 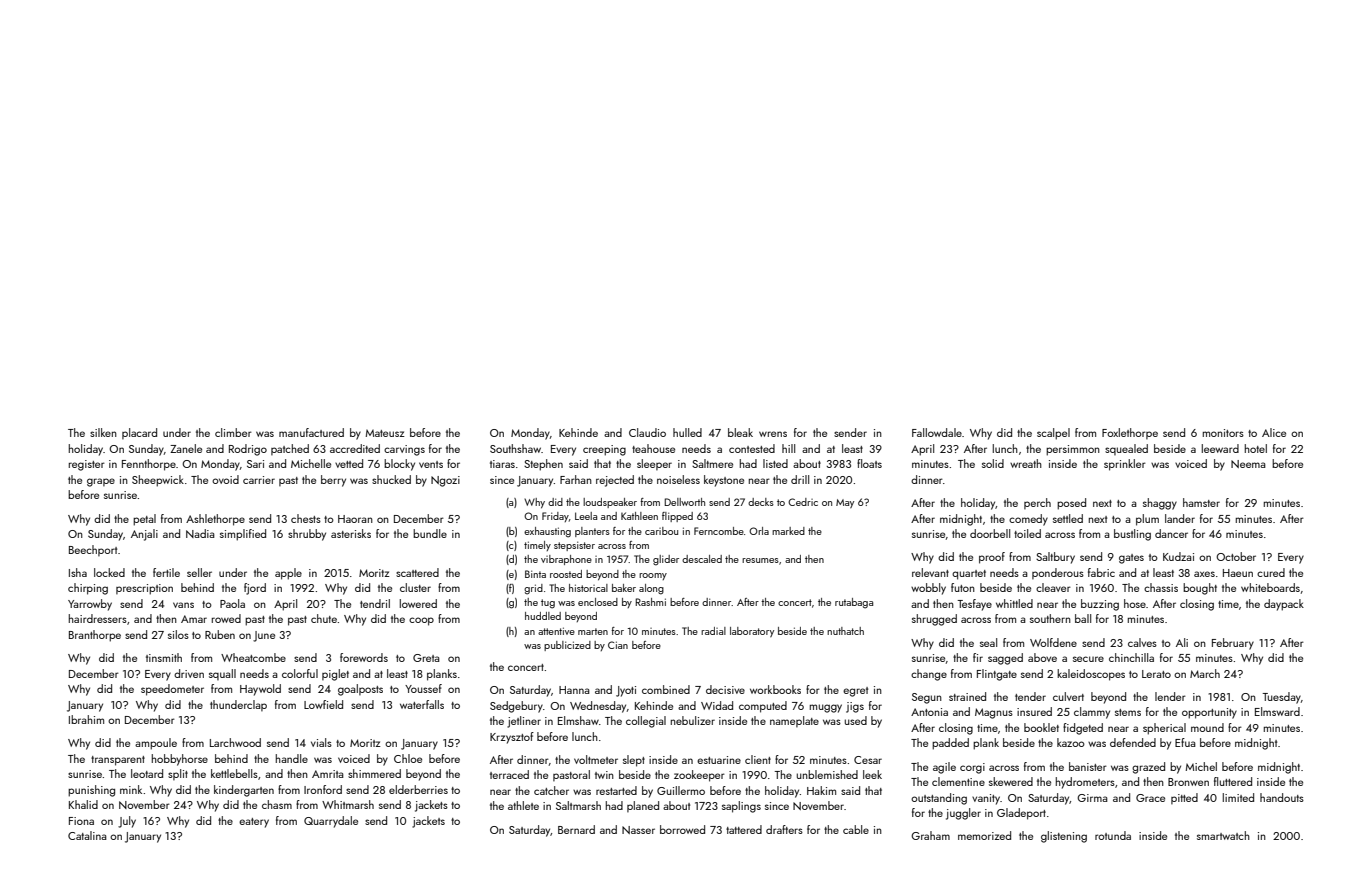 I want to click on corgi, so click(x=972, y=768).
